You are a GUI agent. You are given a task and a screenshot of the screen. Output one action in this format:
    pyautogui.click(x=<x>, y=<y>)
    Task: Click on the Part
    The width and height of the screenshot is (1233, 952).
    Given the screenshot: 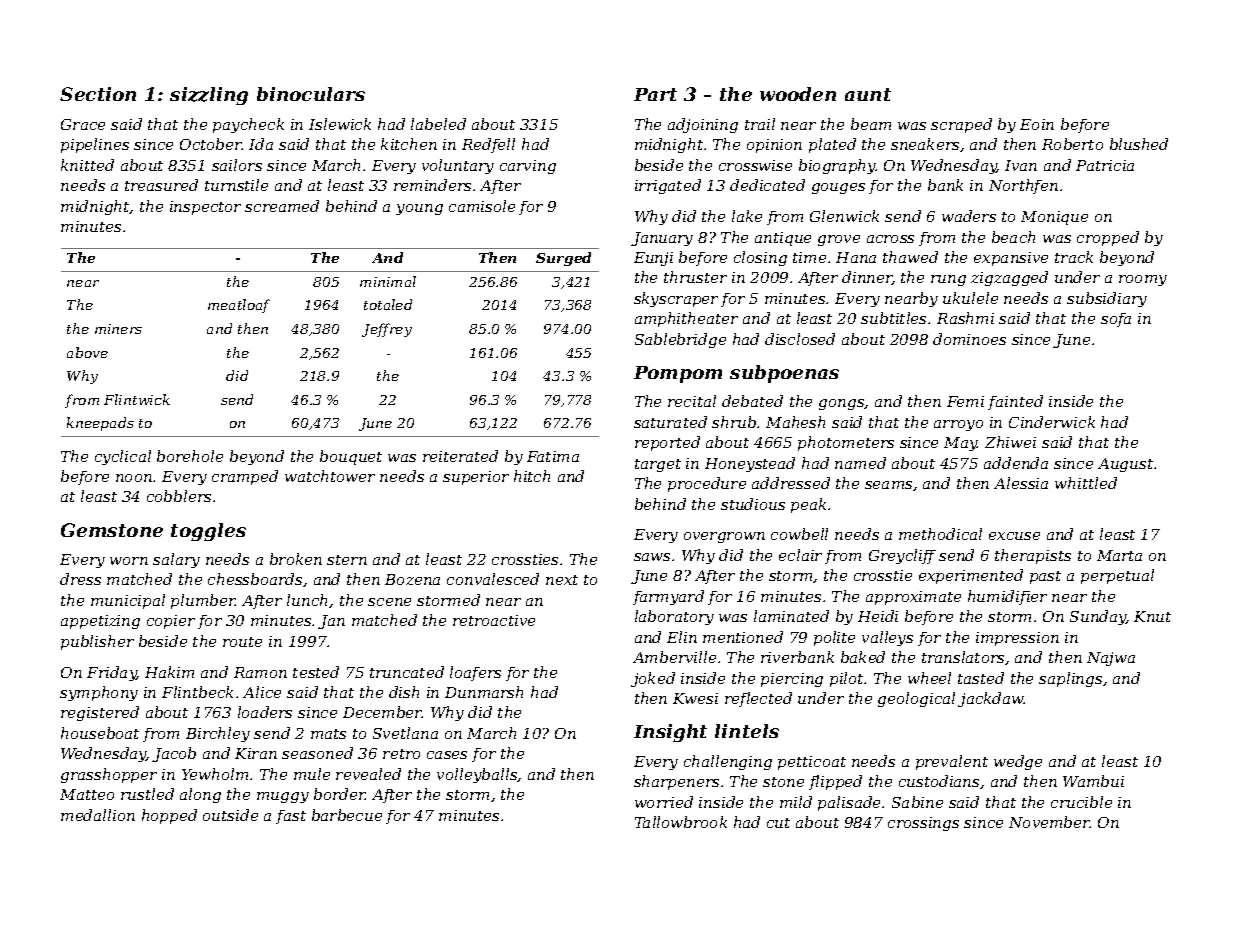 What is the action you would take?
    pyautogui.click(x=655, y=94)
